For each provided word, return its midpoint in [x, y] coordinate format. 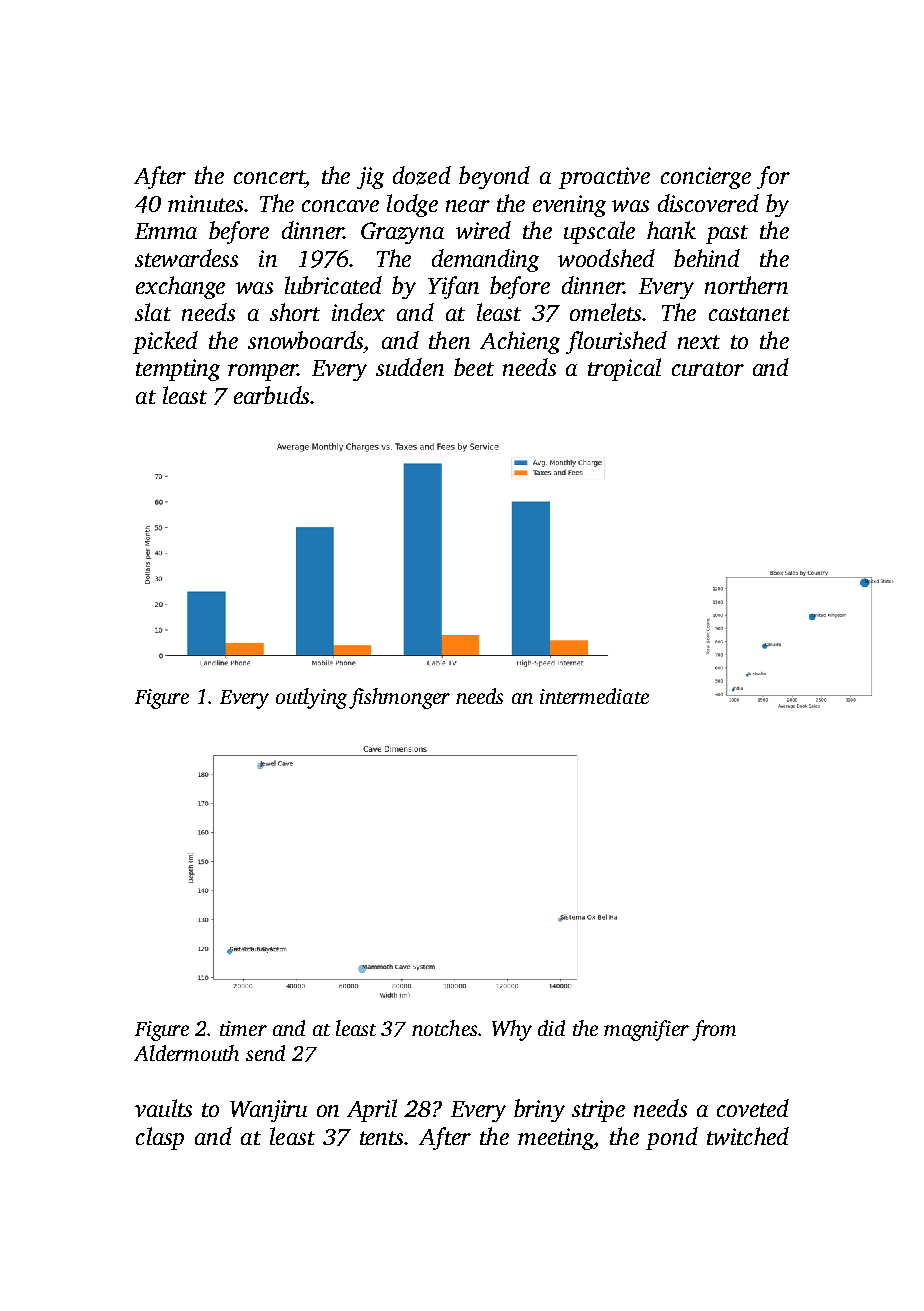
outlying [311, 698]
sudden [410, 367]
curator [708, 369]
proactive [604, 178]
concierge [706, 178]
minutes [205, 203]
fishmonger [399, 698]
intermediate [594, 696]
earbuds [271, 395]
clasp [160, 1138]
